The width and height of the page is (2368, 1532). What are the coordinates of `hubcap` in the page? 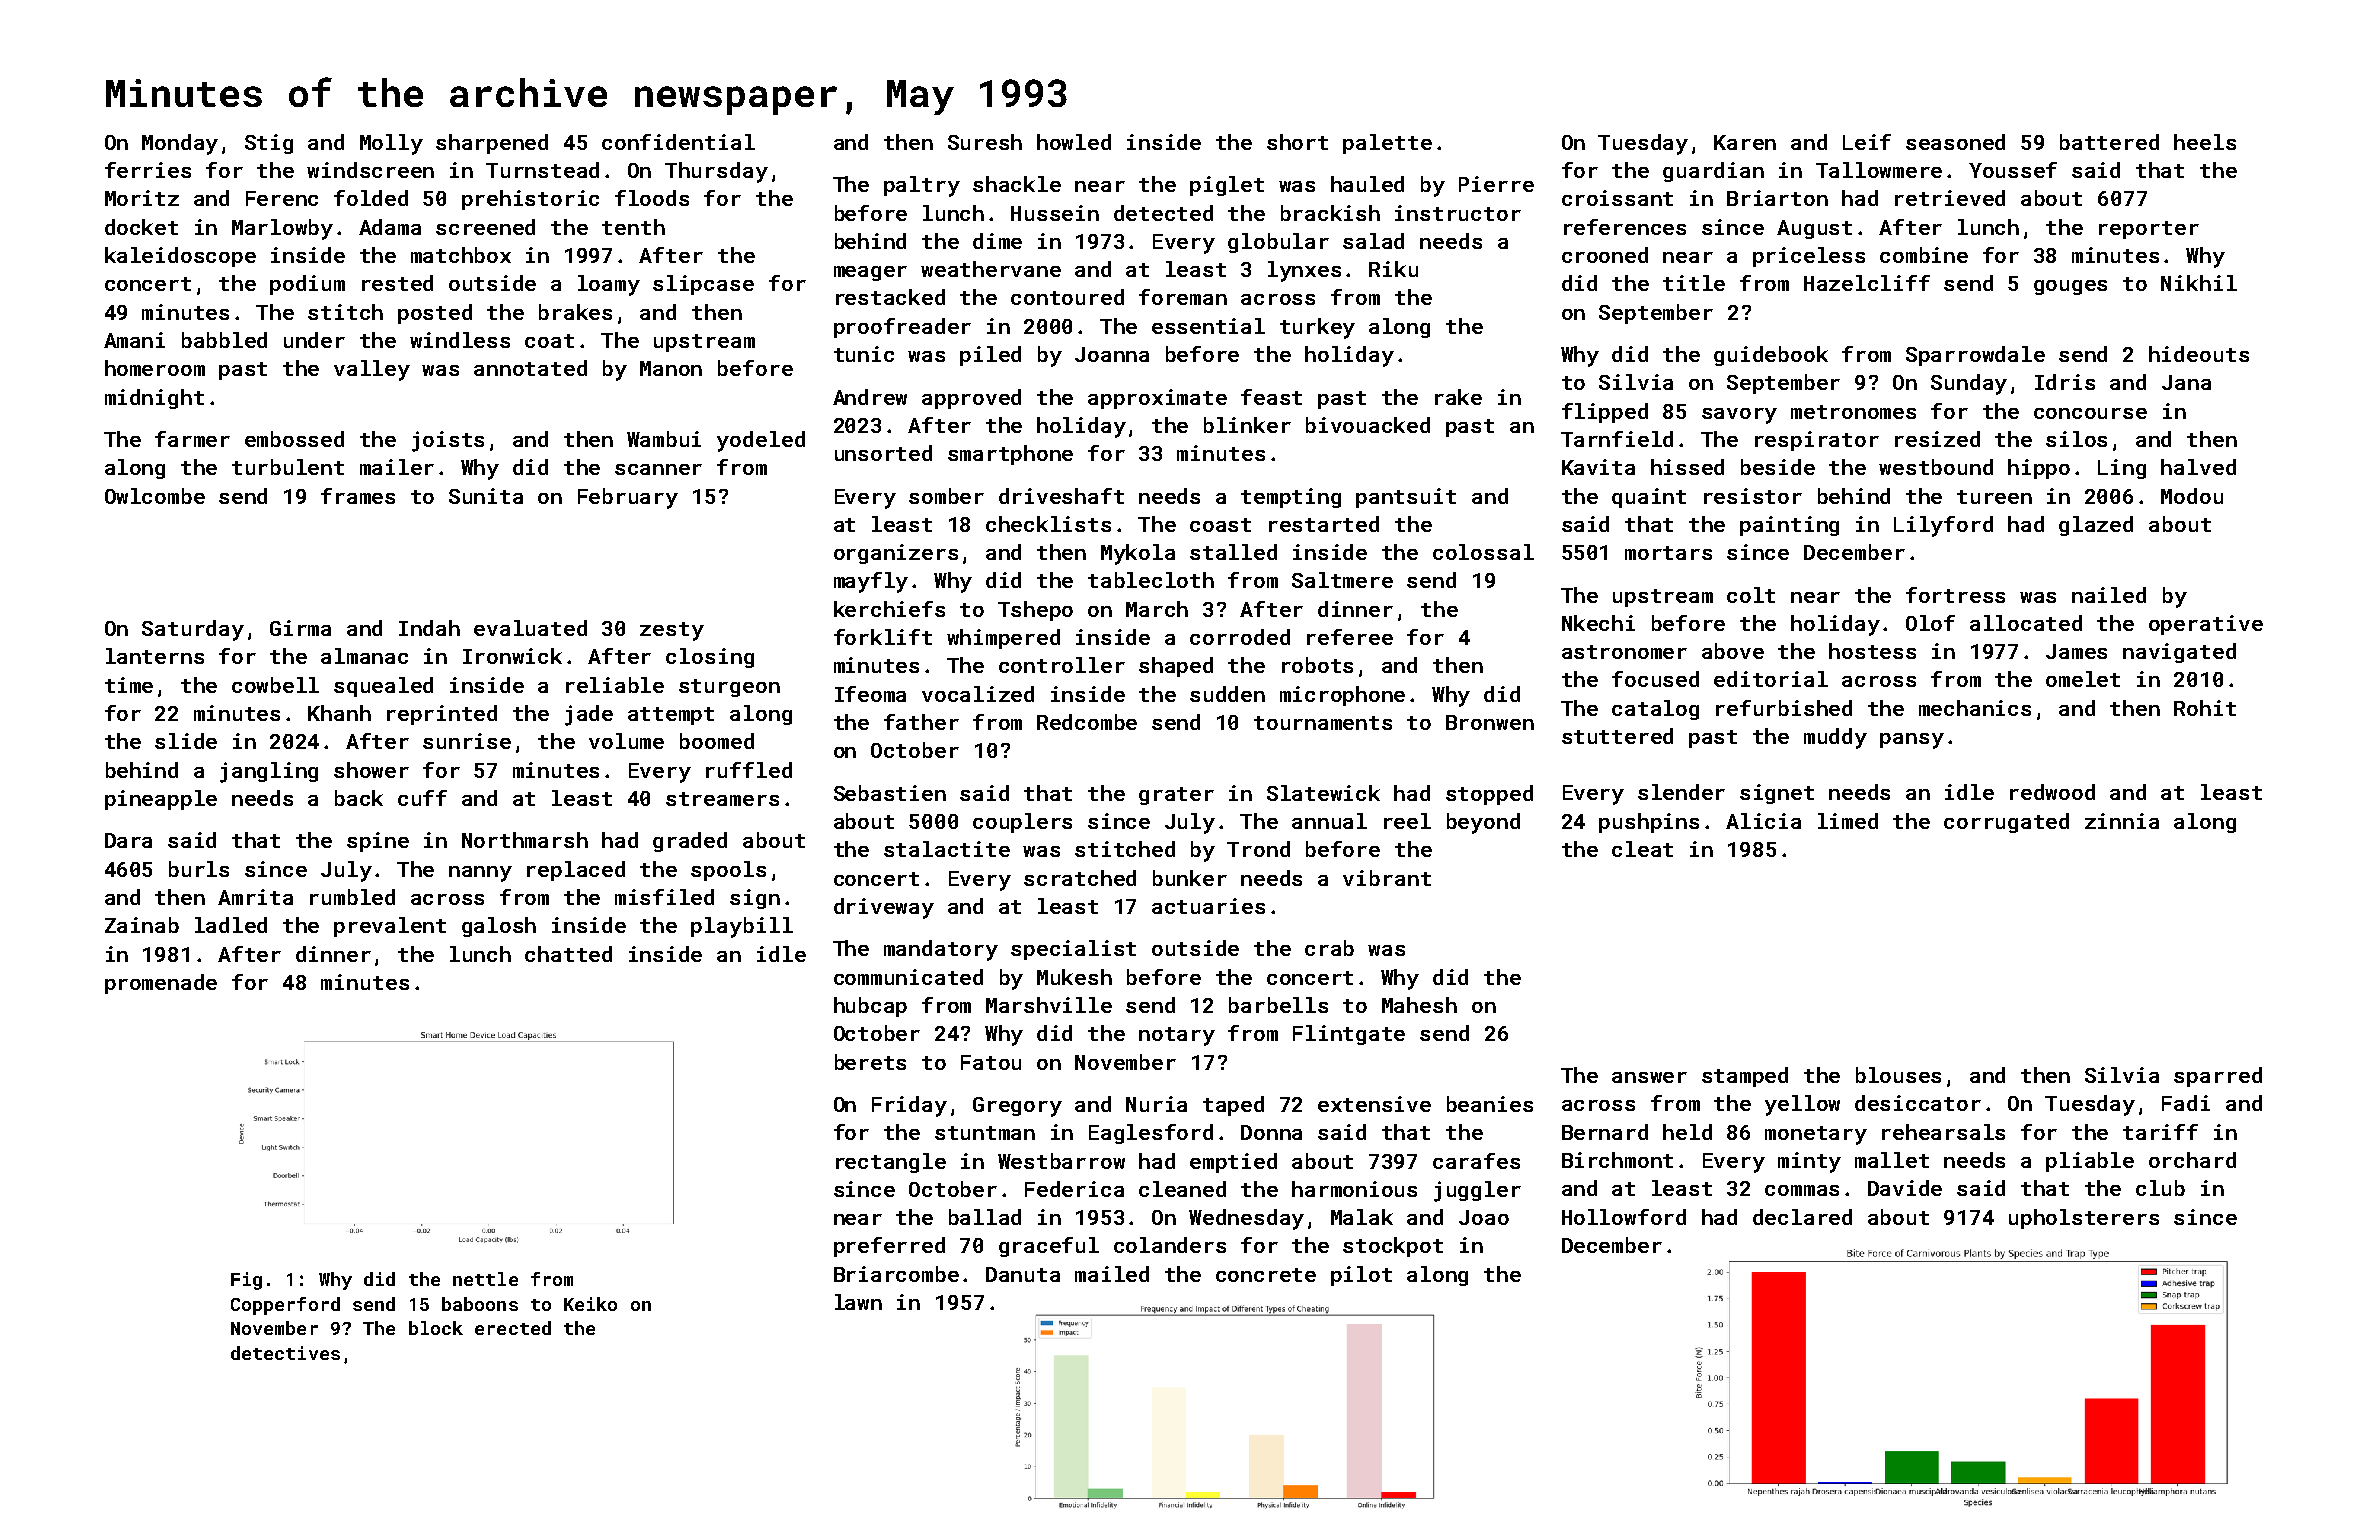 It's located at (870, 1007).
